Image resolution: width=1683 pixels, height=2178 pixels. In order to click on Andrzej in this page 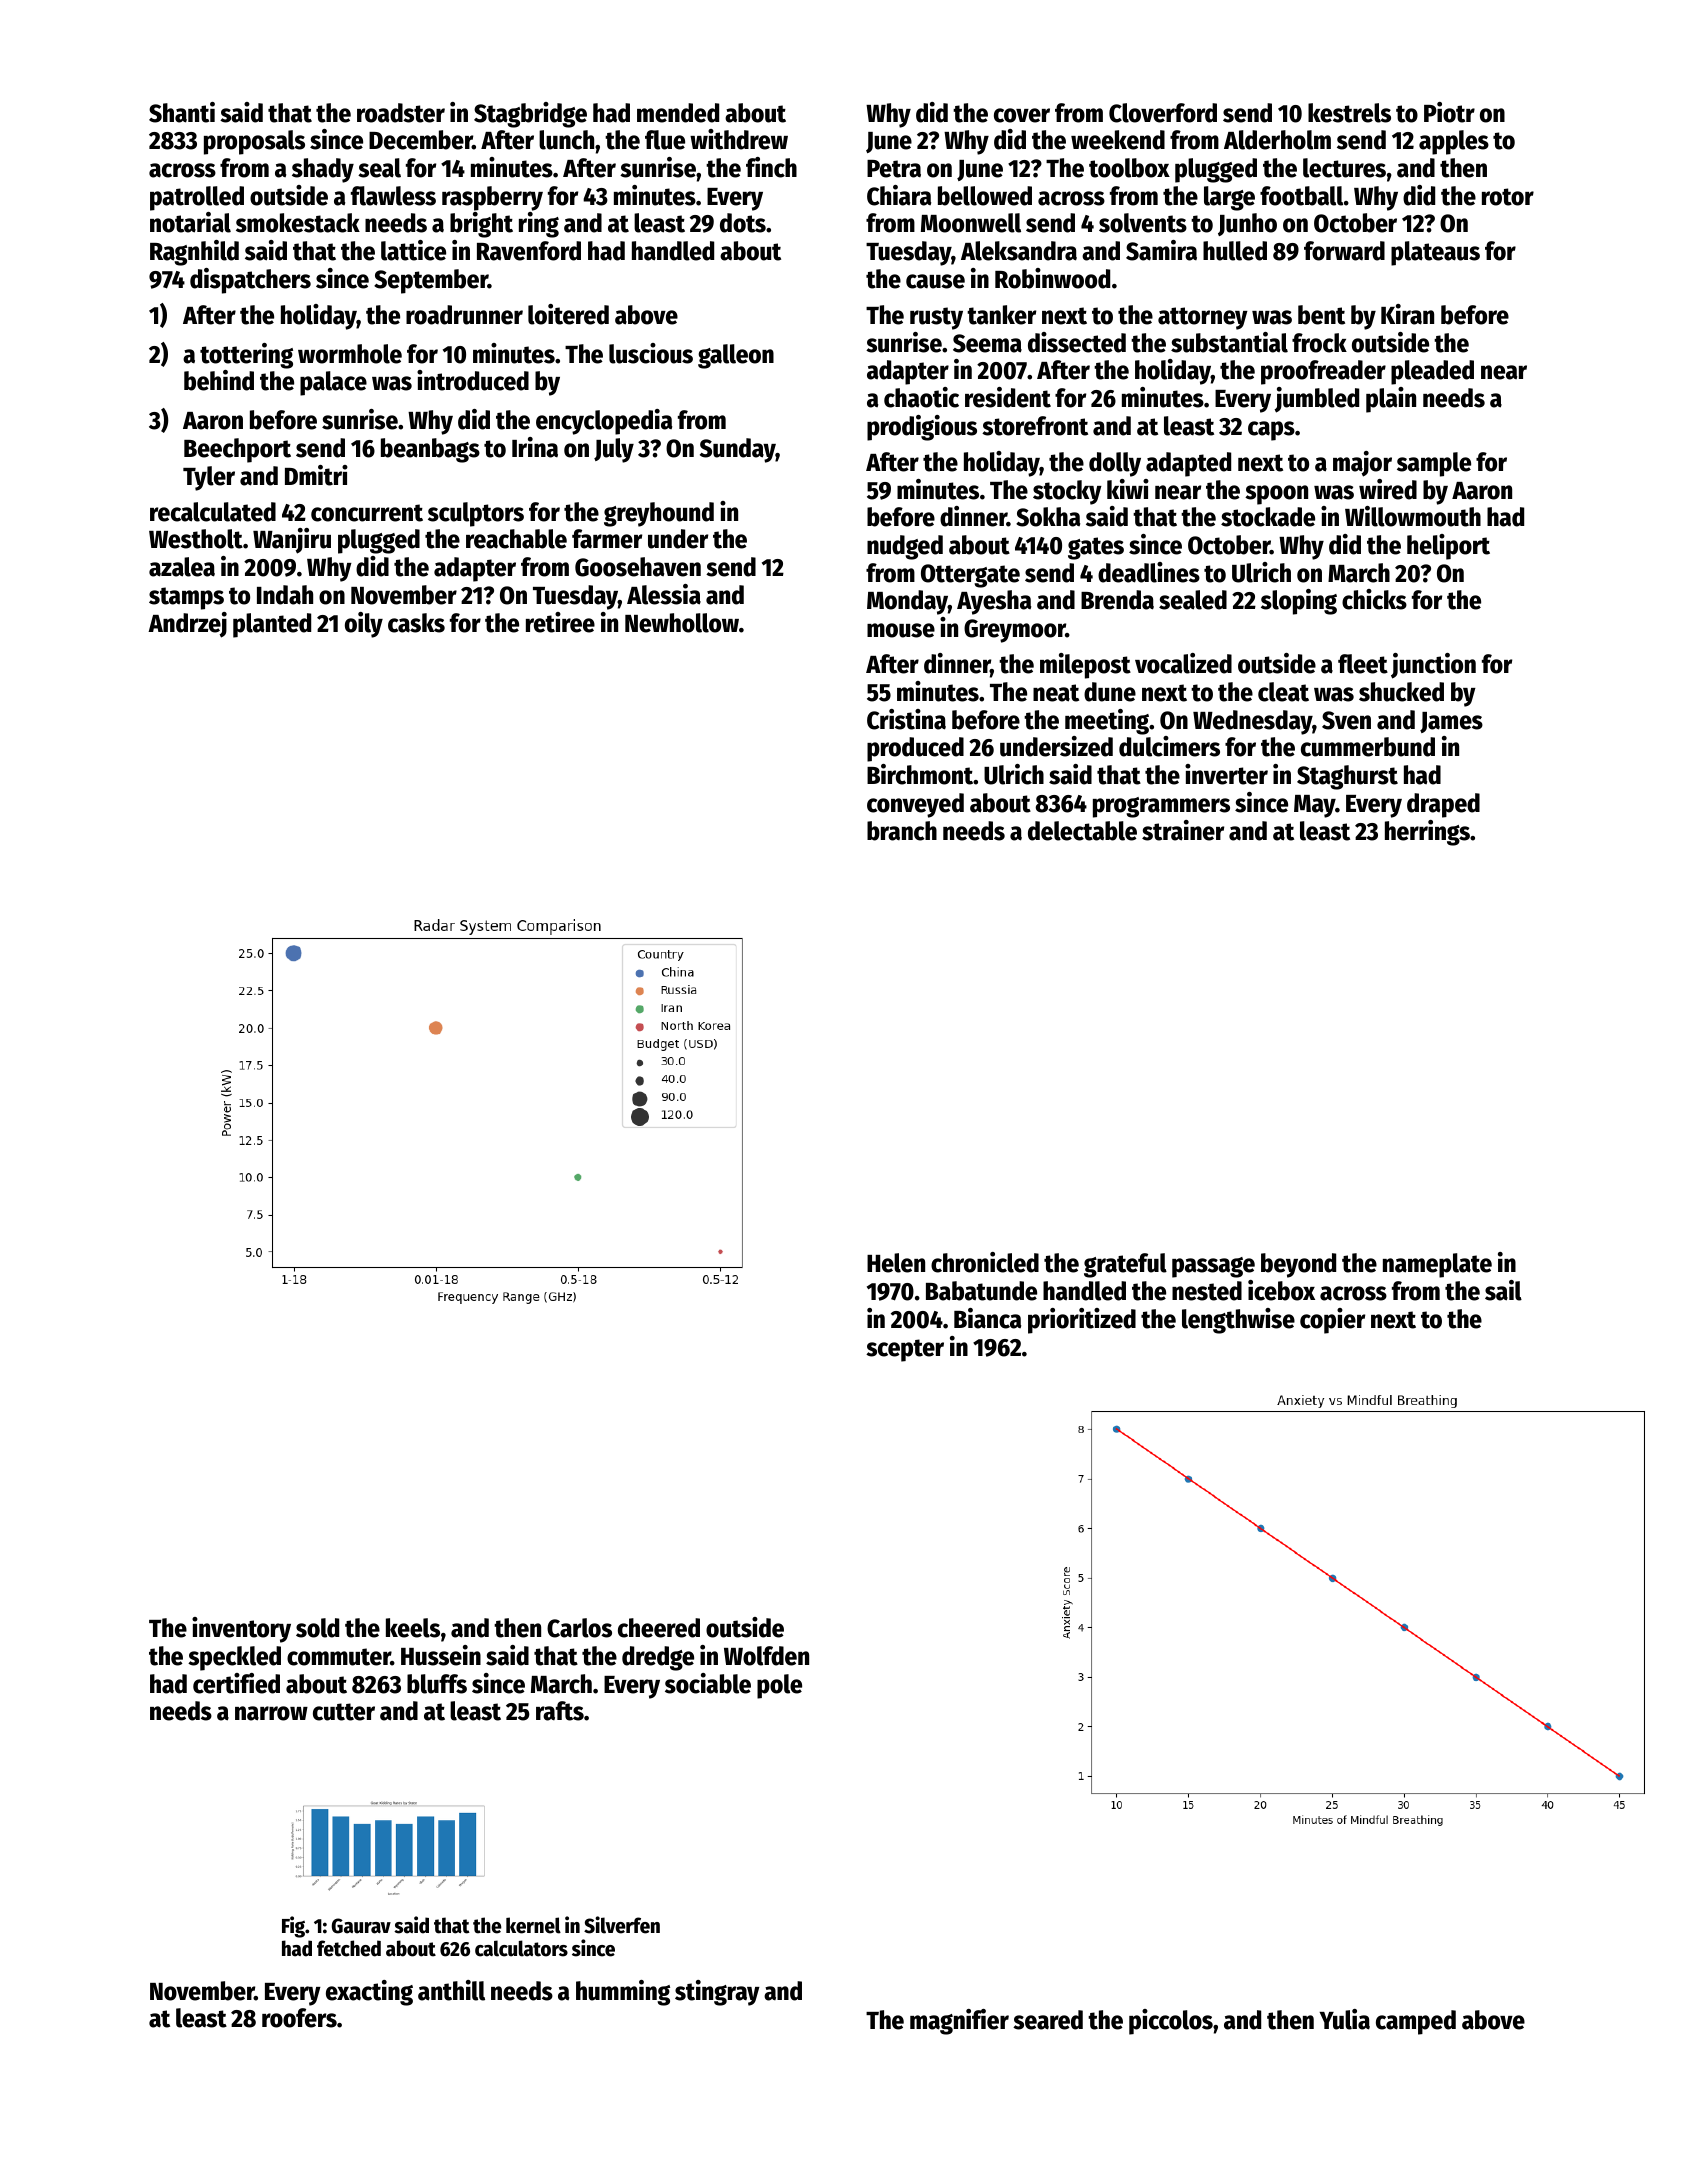, I will do `click(187, 625)`.
